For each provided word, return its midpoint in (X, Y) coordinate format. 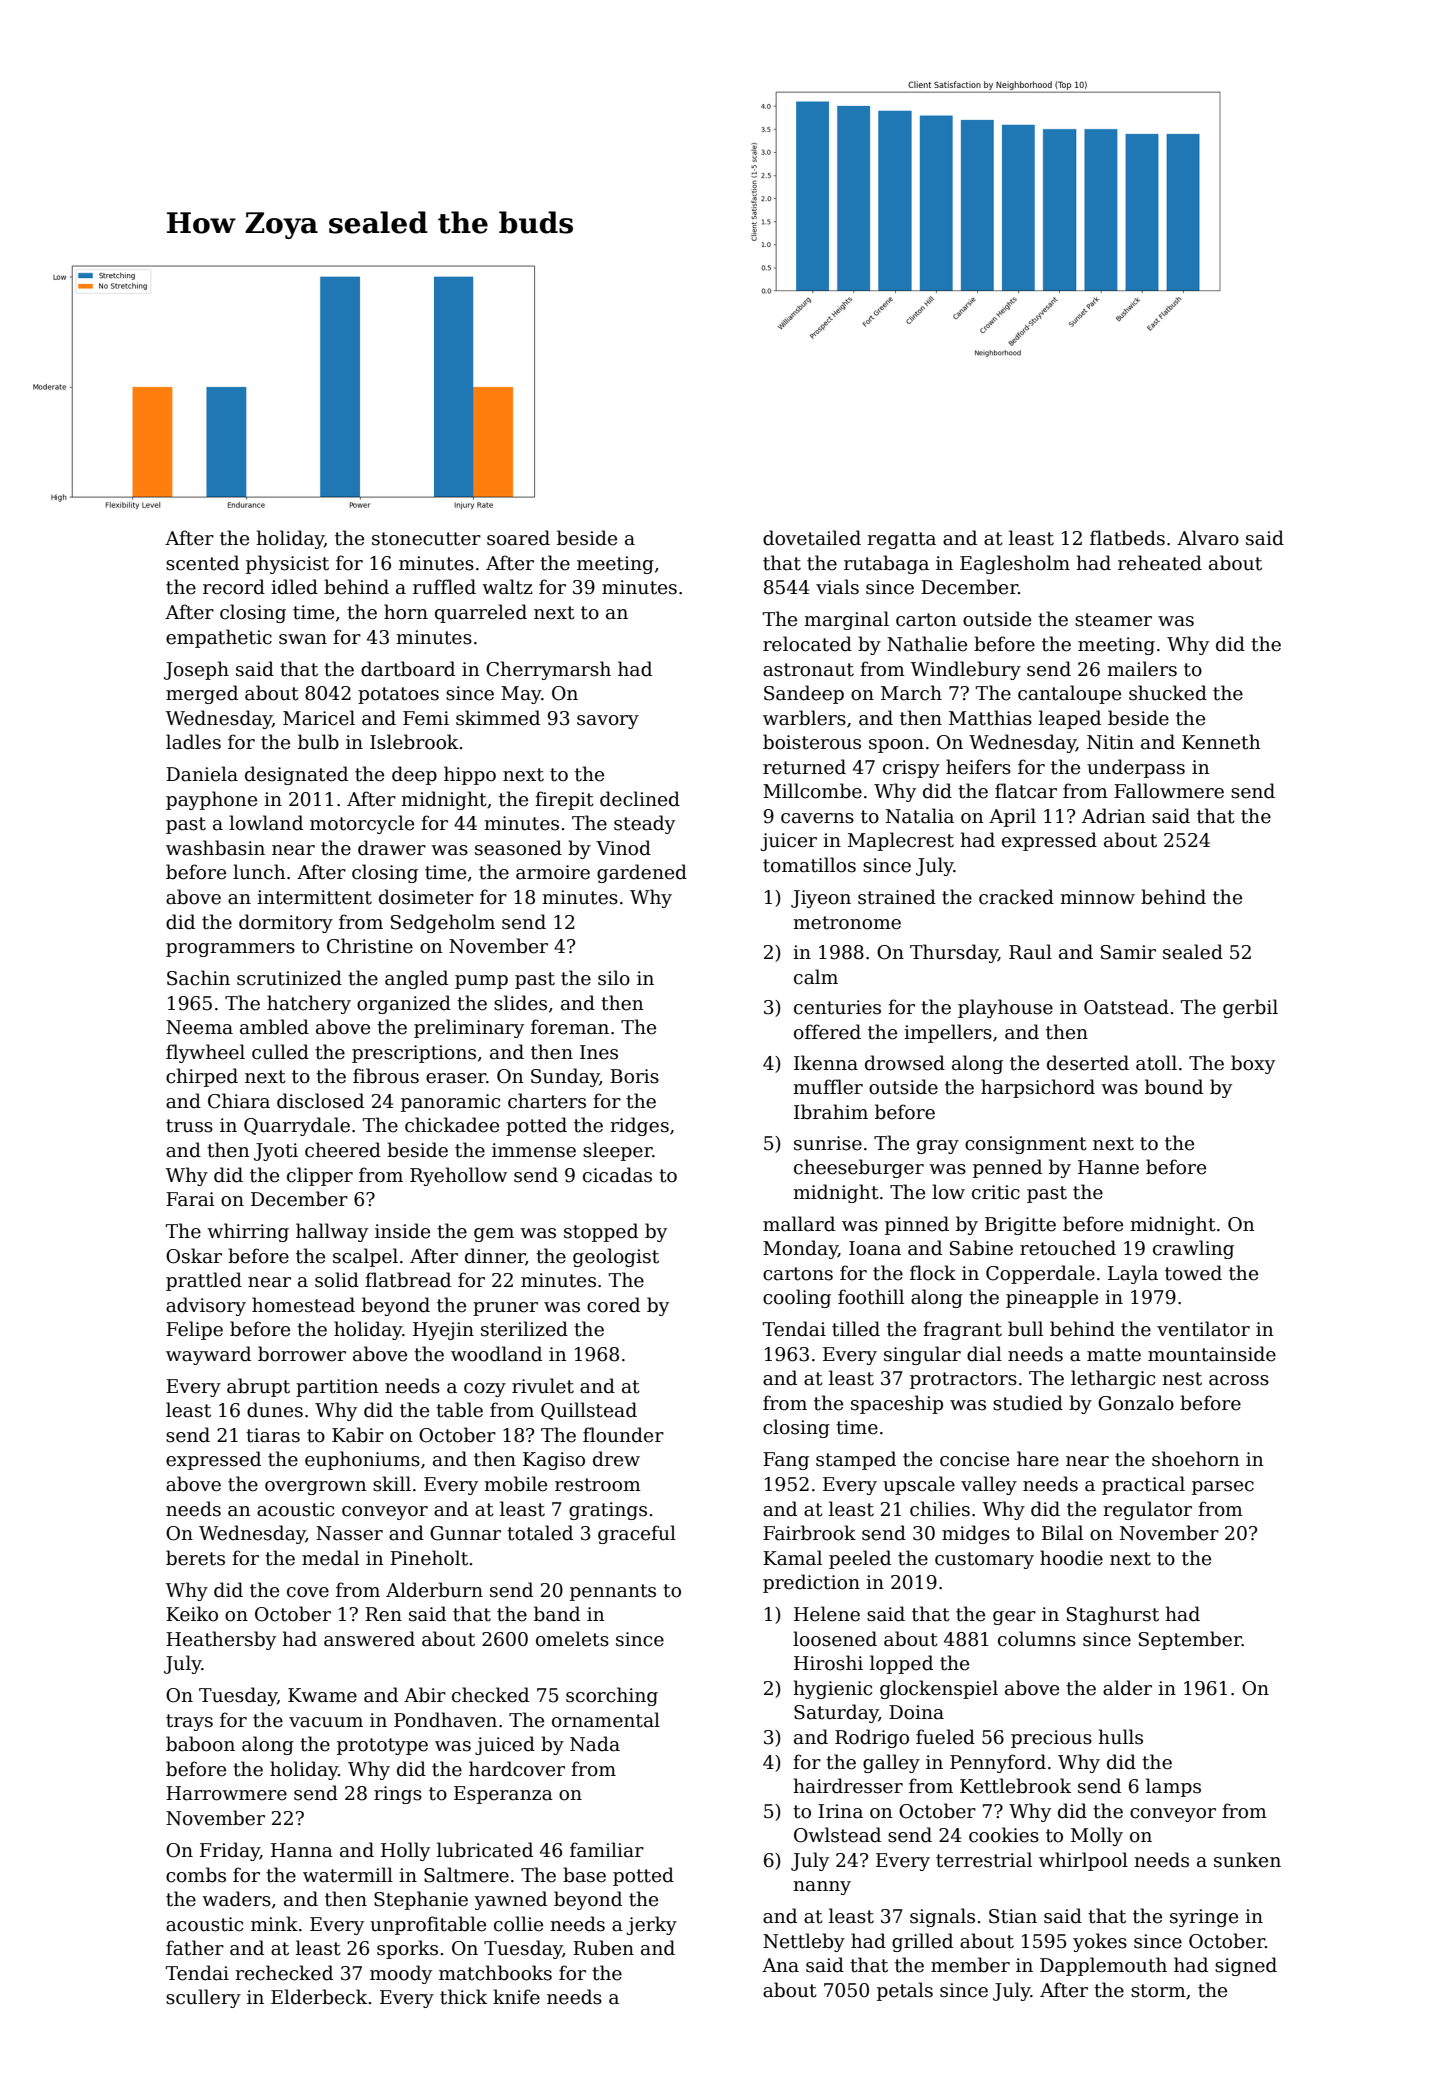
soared (518, 538)
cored (613, 1305)
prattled (204, 1281)
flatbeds (1127, 538)
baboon (200, 1744)
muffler (828, 1087)
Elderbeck (319, 1997)
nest (1182, 1379)
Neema (199, 1027)
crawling (1193, 1249)
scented (202, 563)
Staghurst (1113, 1615)
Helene (827, 1614)
